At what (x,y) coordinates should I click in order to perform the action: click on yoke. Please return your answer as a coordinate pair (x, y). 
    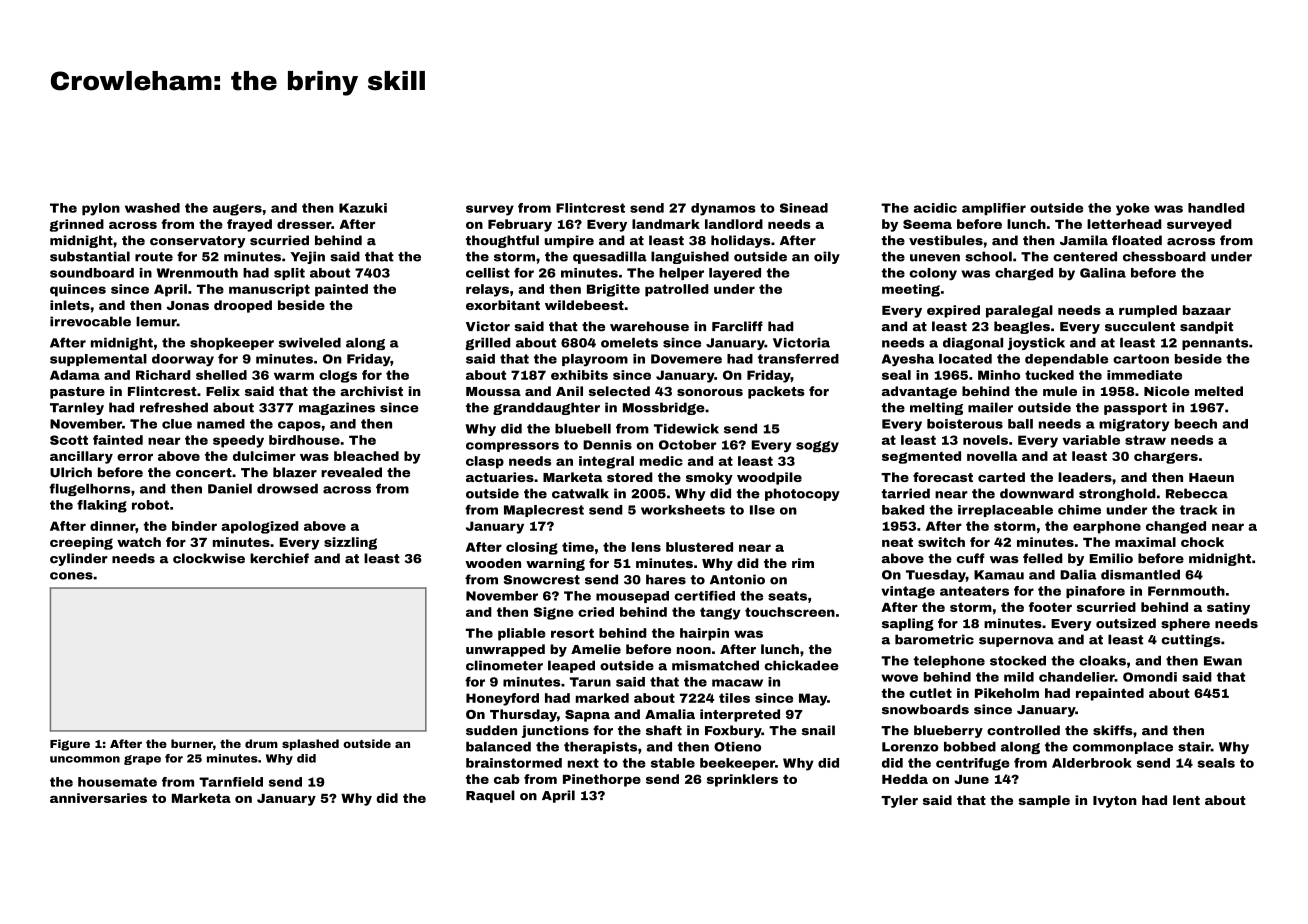
    Looking at the image, I should click on (1133, 209).
